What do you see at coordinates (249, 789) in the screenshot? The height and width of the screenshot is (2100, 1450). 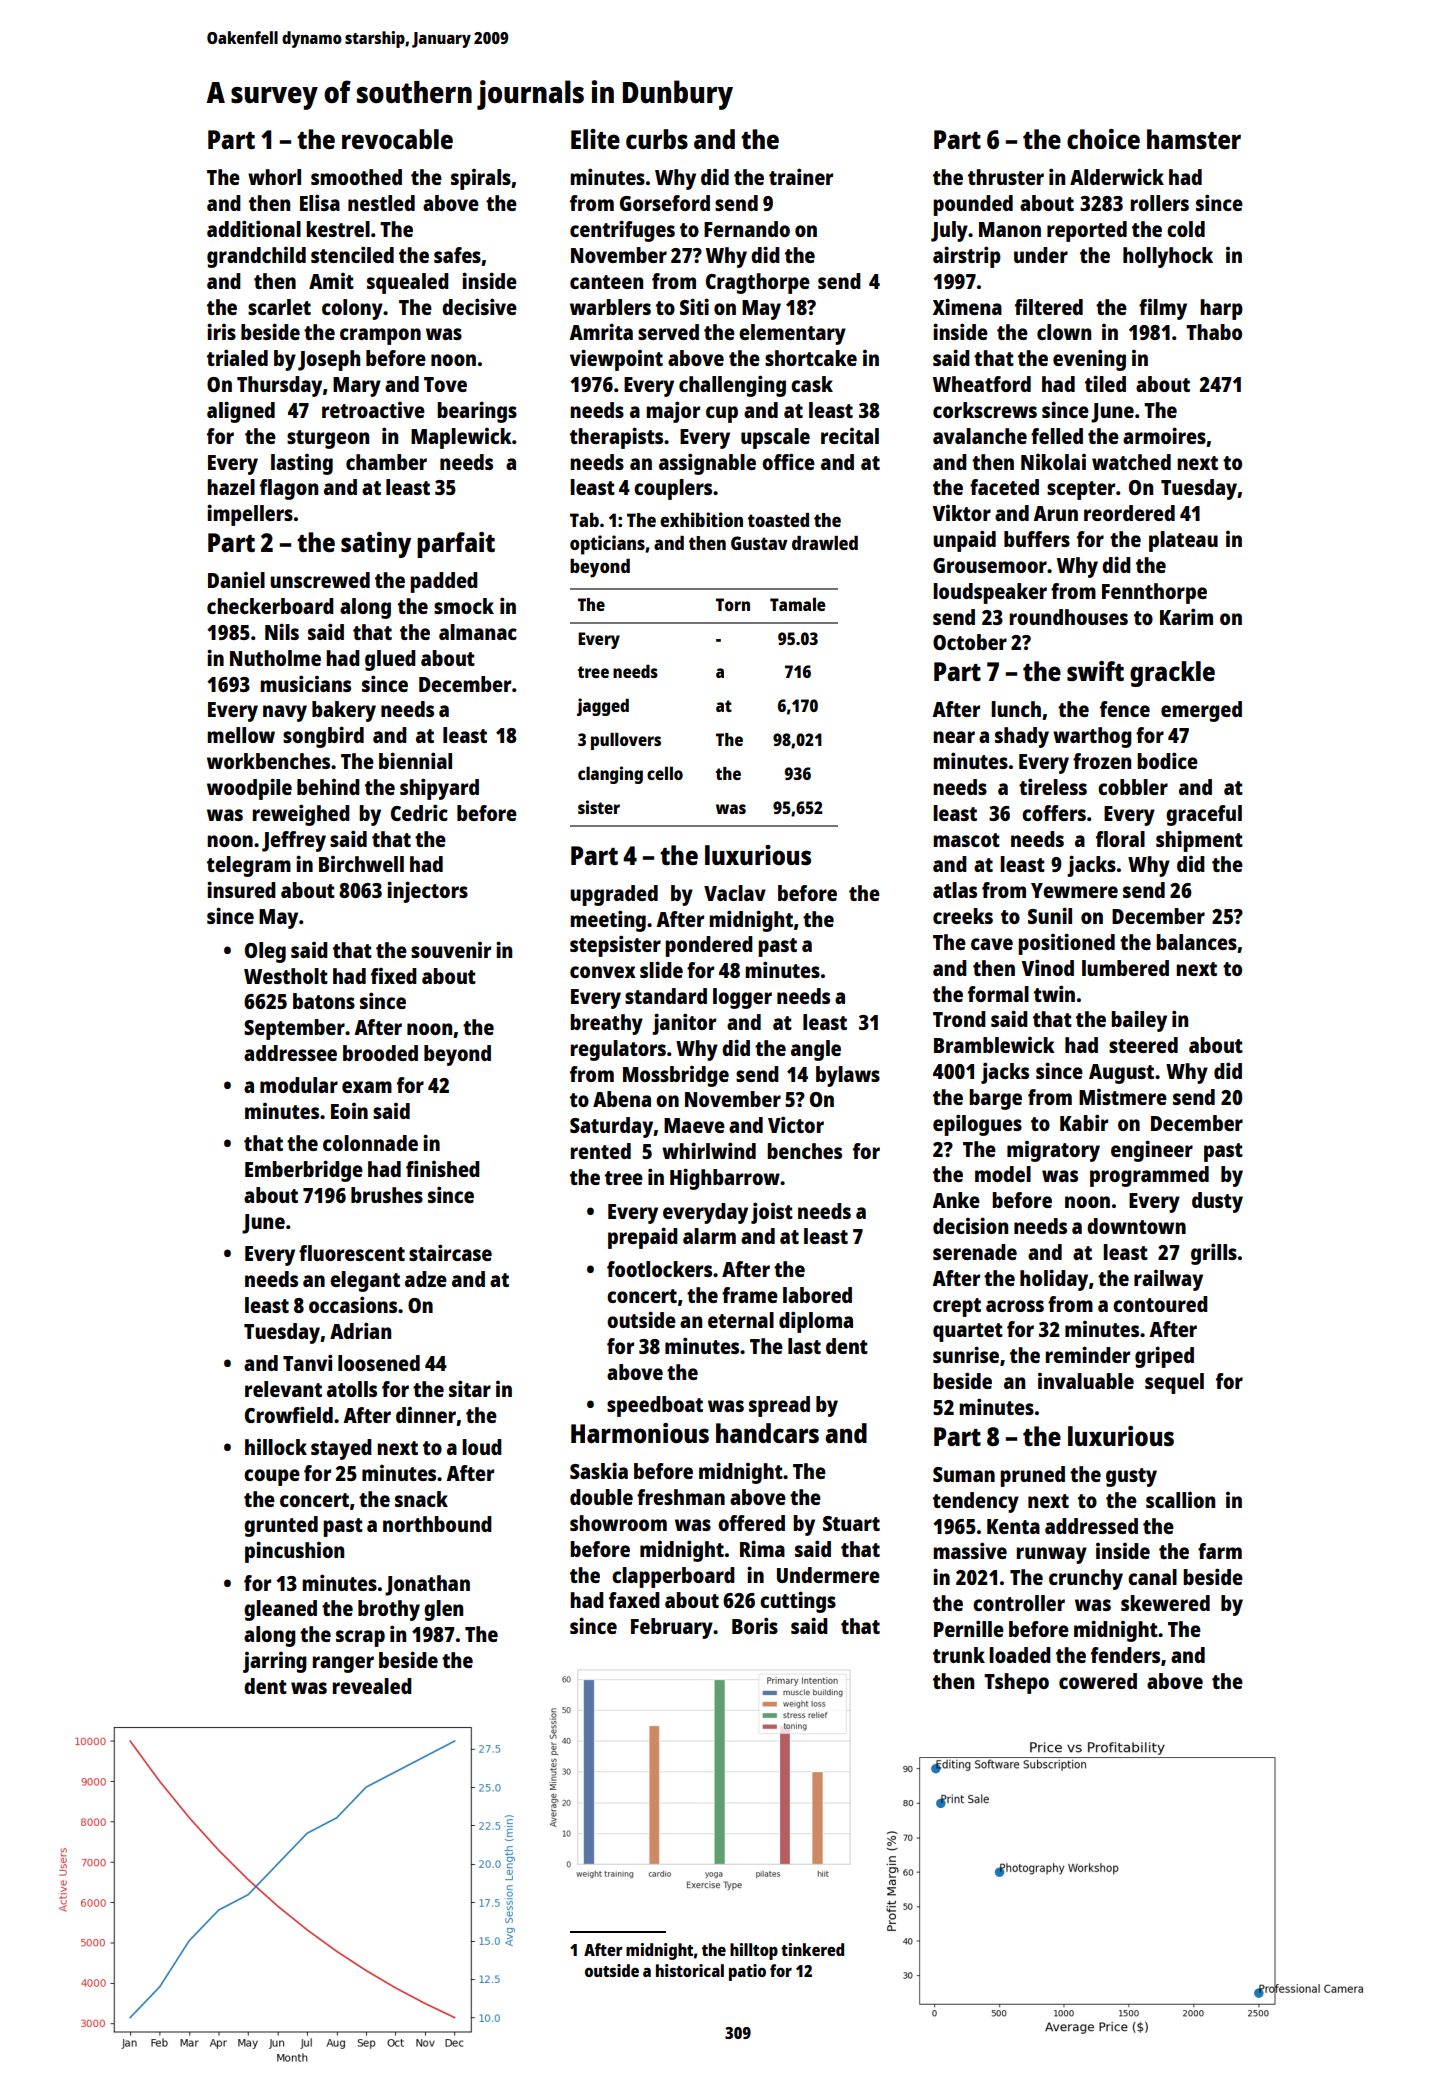 I see `woodpile` at bounding box center [249, 789].
